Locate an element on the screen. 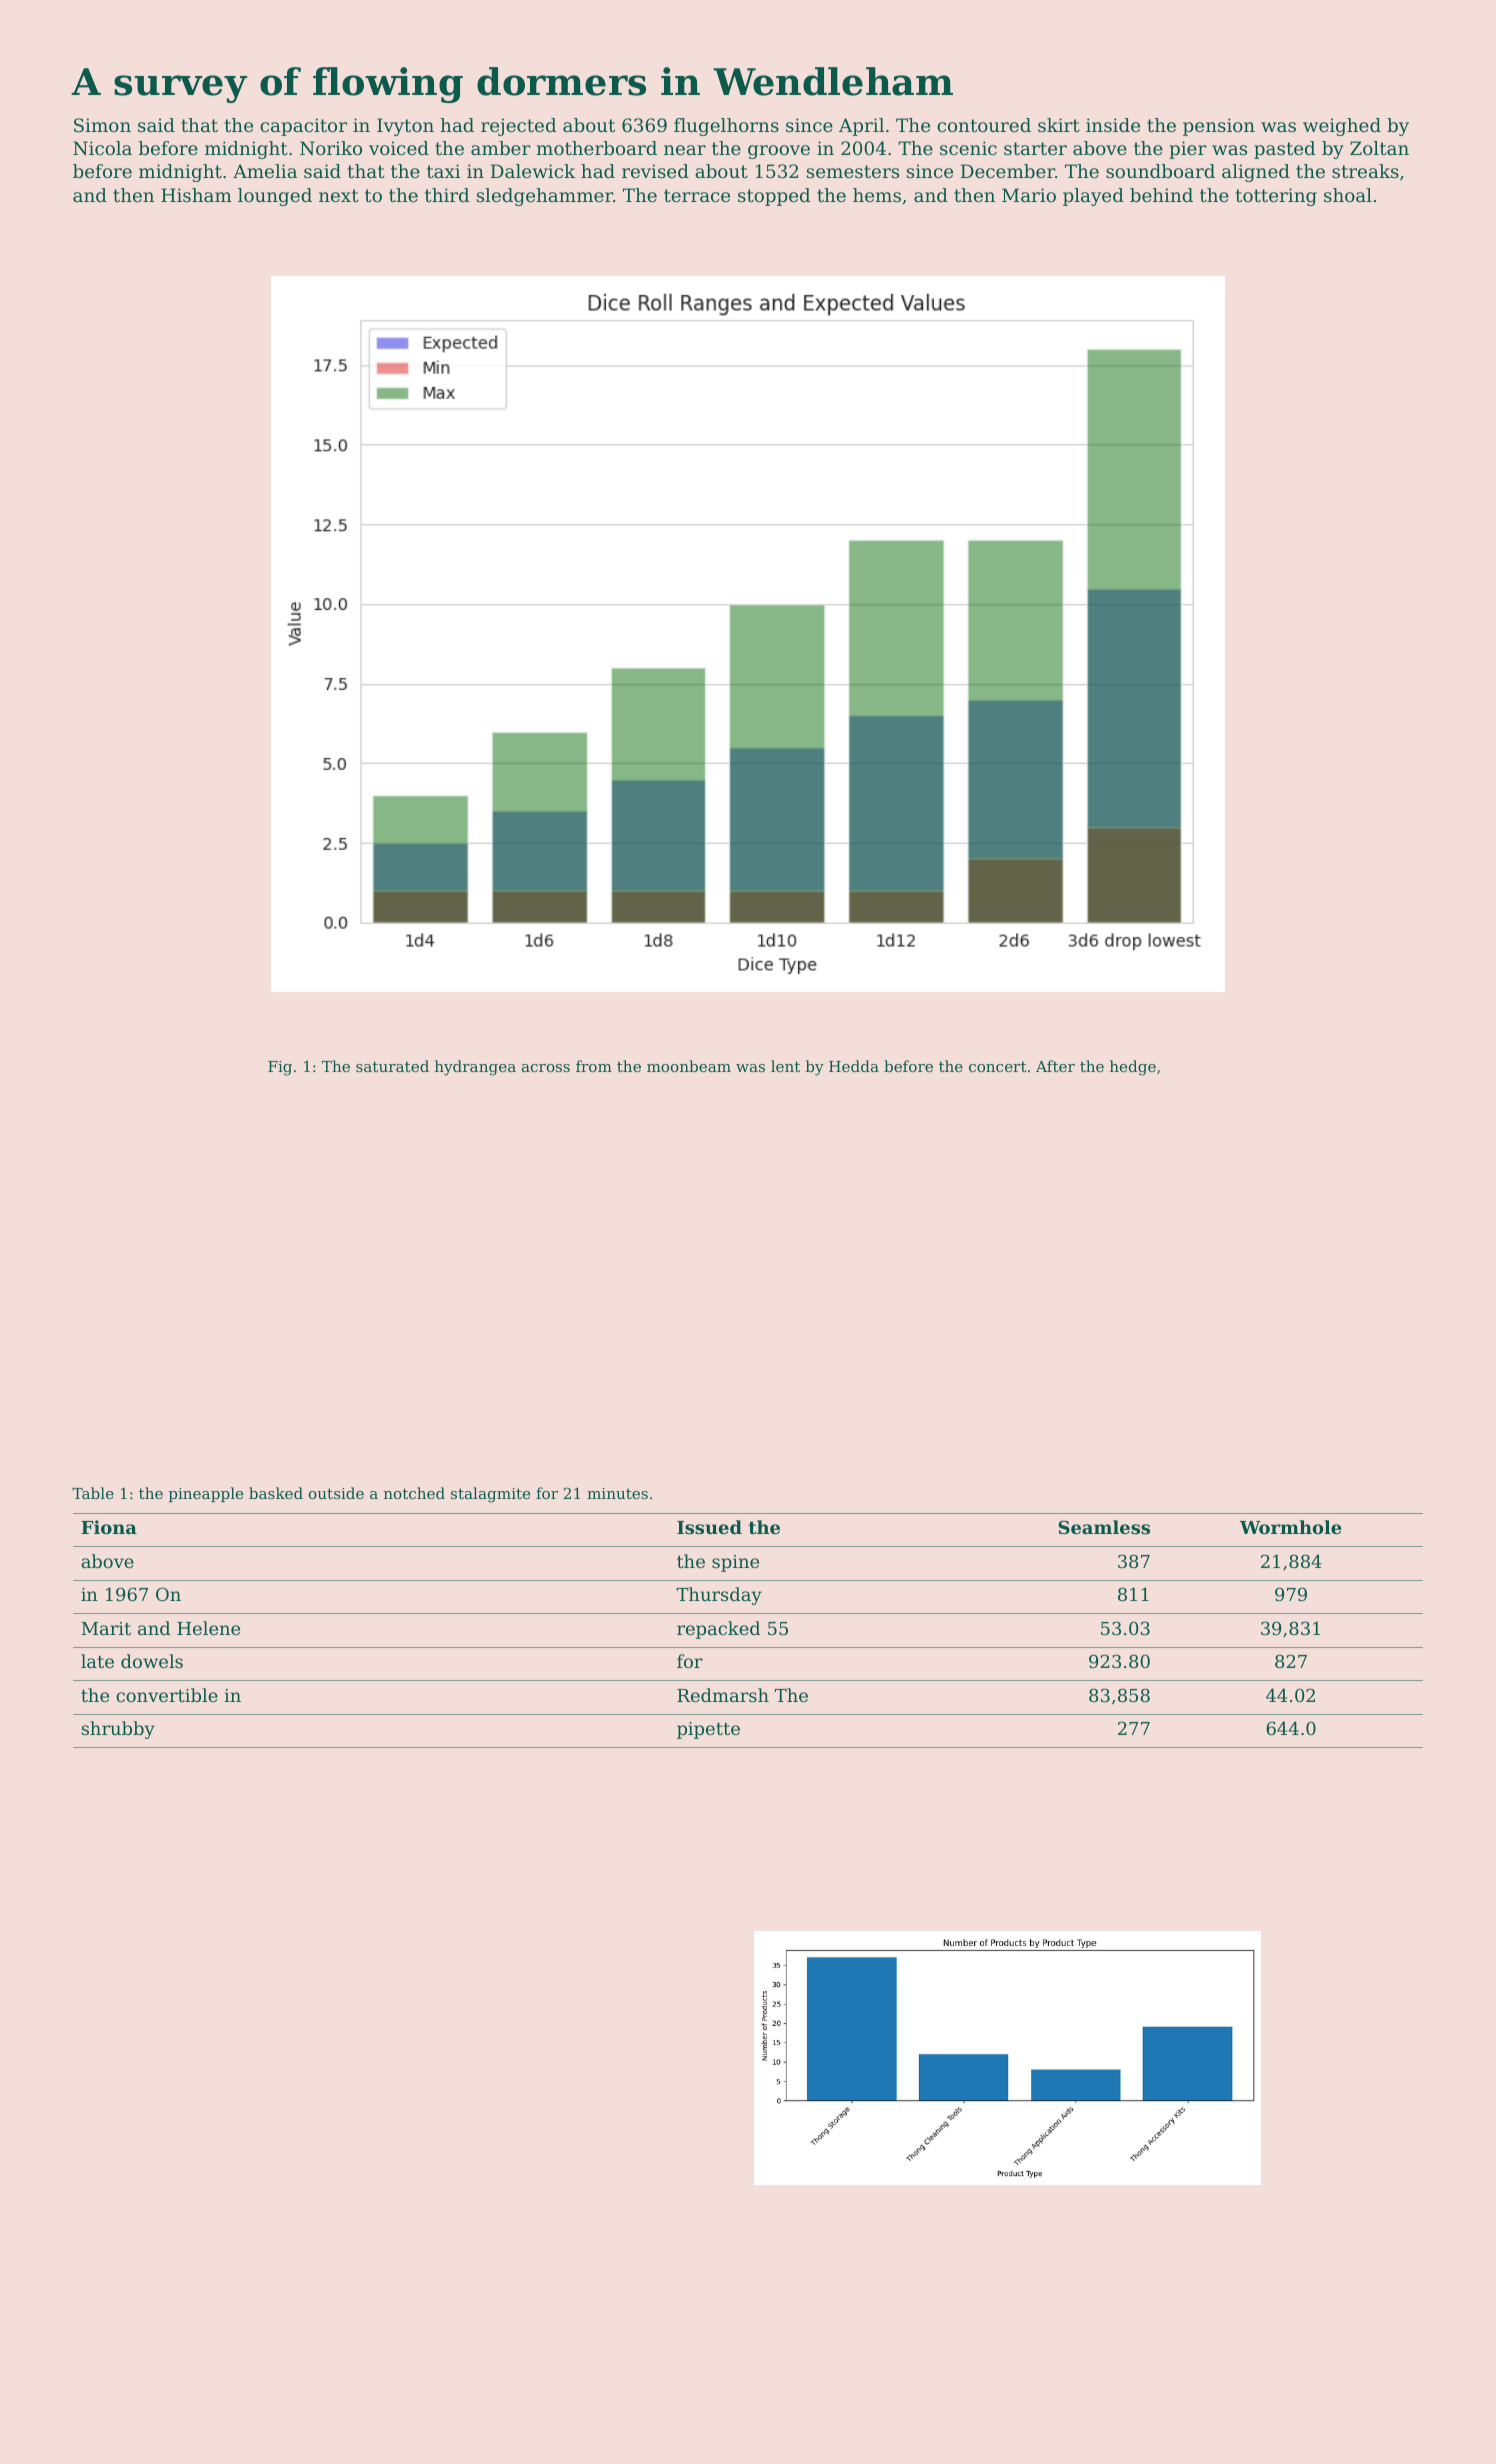 The image size is (1496, 2464). inside is located at coordinates (1113, 125).
